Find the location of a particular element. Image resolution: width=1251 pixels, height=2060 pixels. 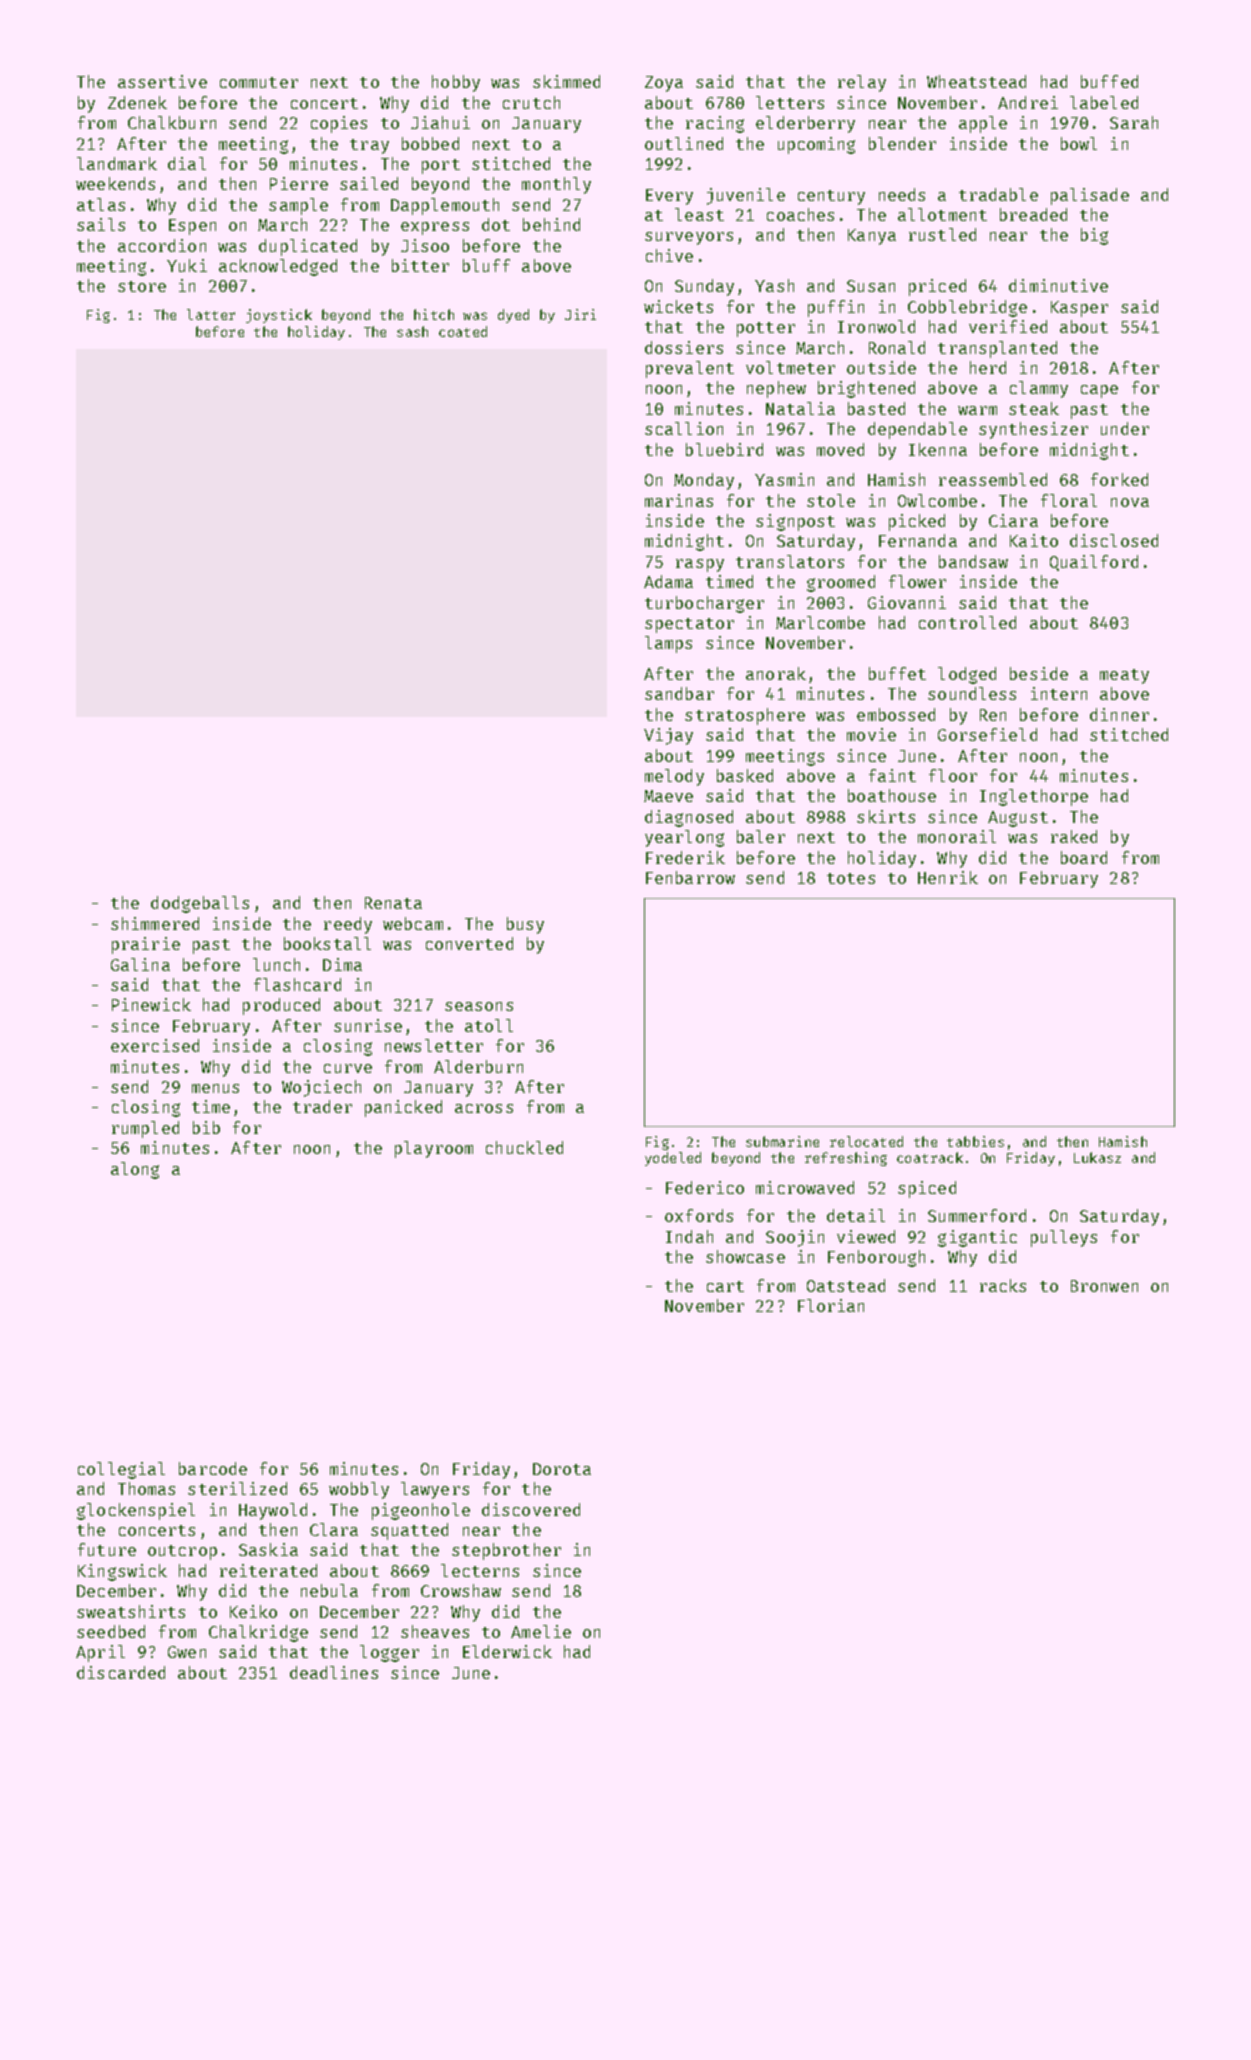

meaty is located at coordinates (1124, 676).
